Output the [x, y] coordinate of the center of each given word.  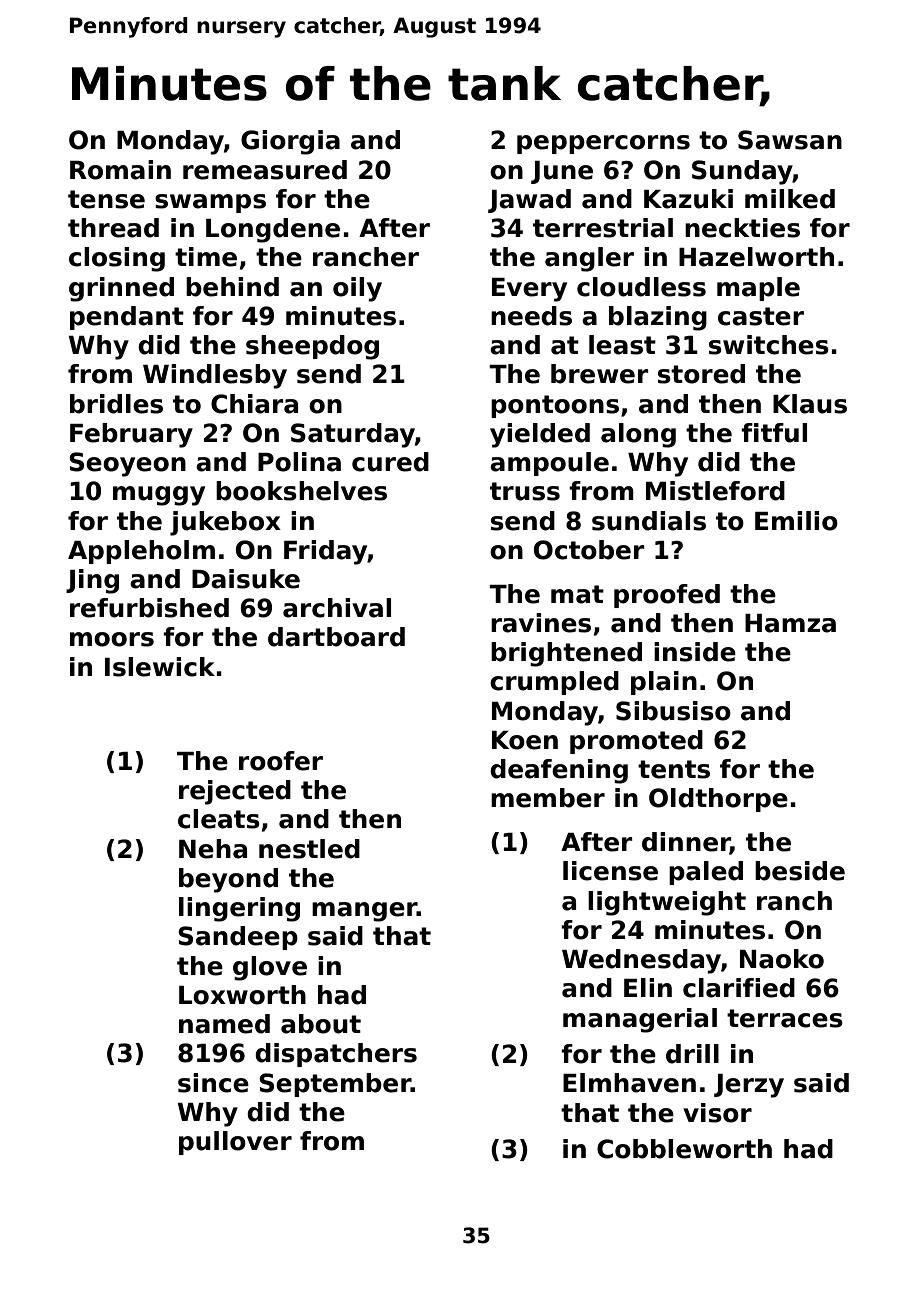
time [206, 257]
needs [531, 316]
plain [664, 683]
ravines [541, 623]
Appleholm [141, 552]
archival [337, 608]
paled [706, 873]
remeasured [265, 170]
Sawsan [790, 140]
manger [364, 912]
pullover [235, 1143]
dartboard [336, 637]
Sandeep [238, 938]
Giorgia [290, 142]
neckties [742, 228]
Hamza [790, 623]
